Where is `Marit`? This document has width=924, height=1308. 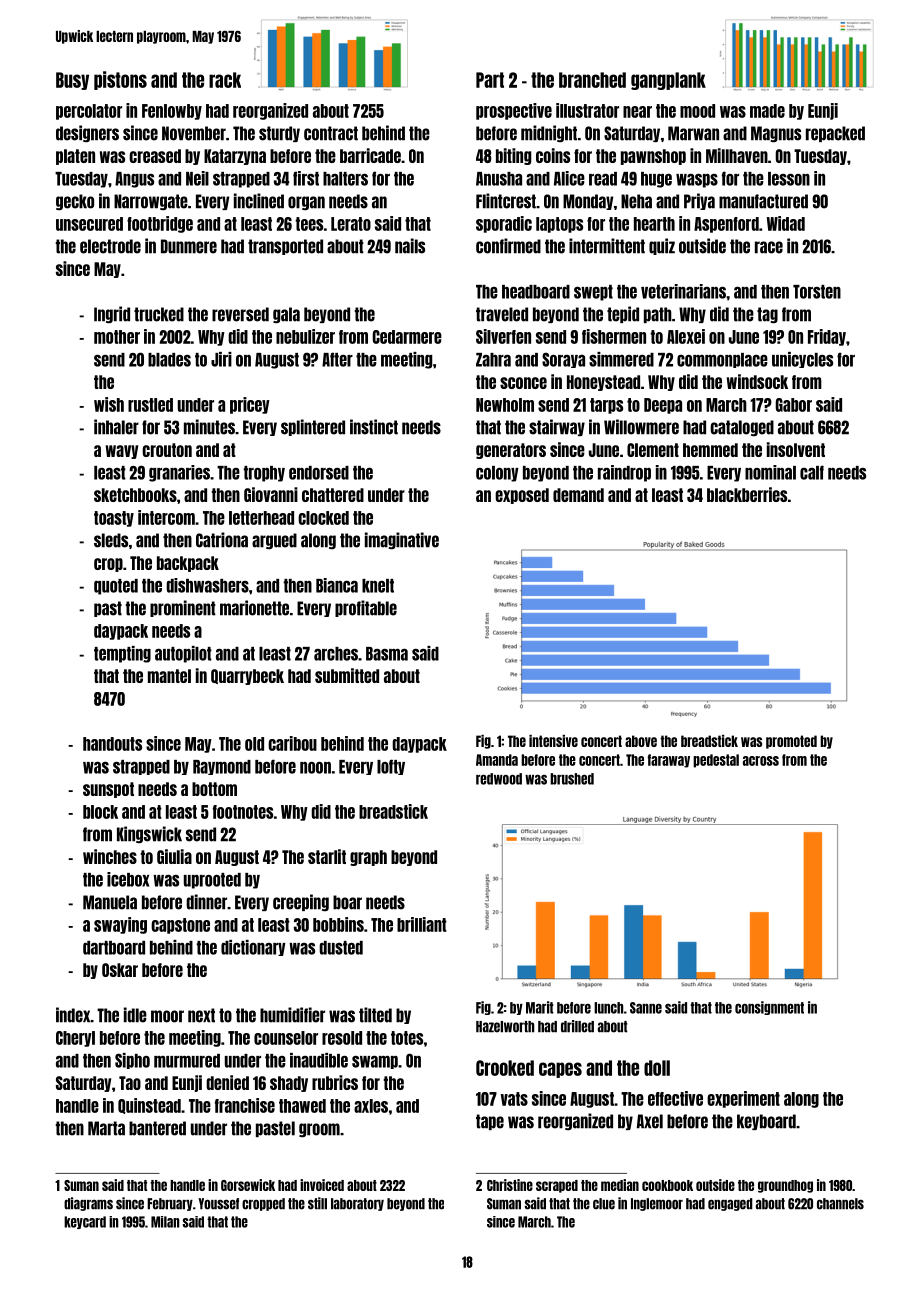
Marit is located at coordinates (540, 1007).
